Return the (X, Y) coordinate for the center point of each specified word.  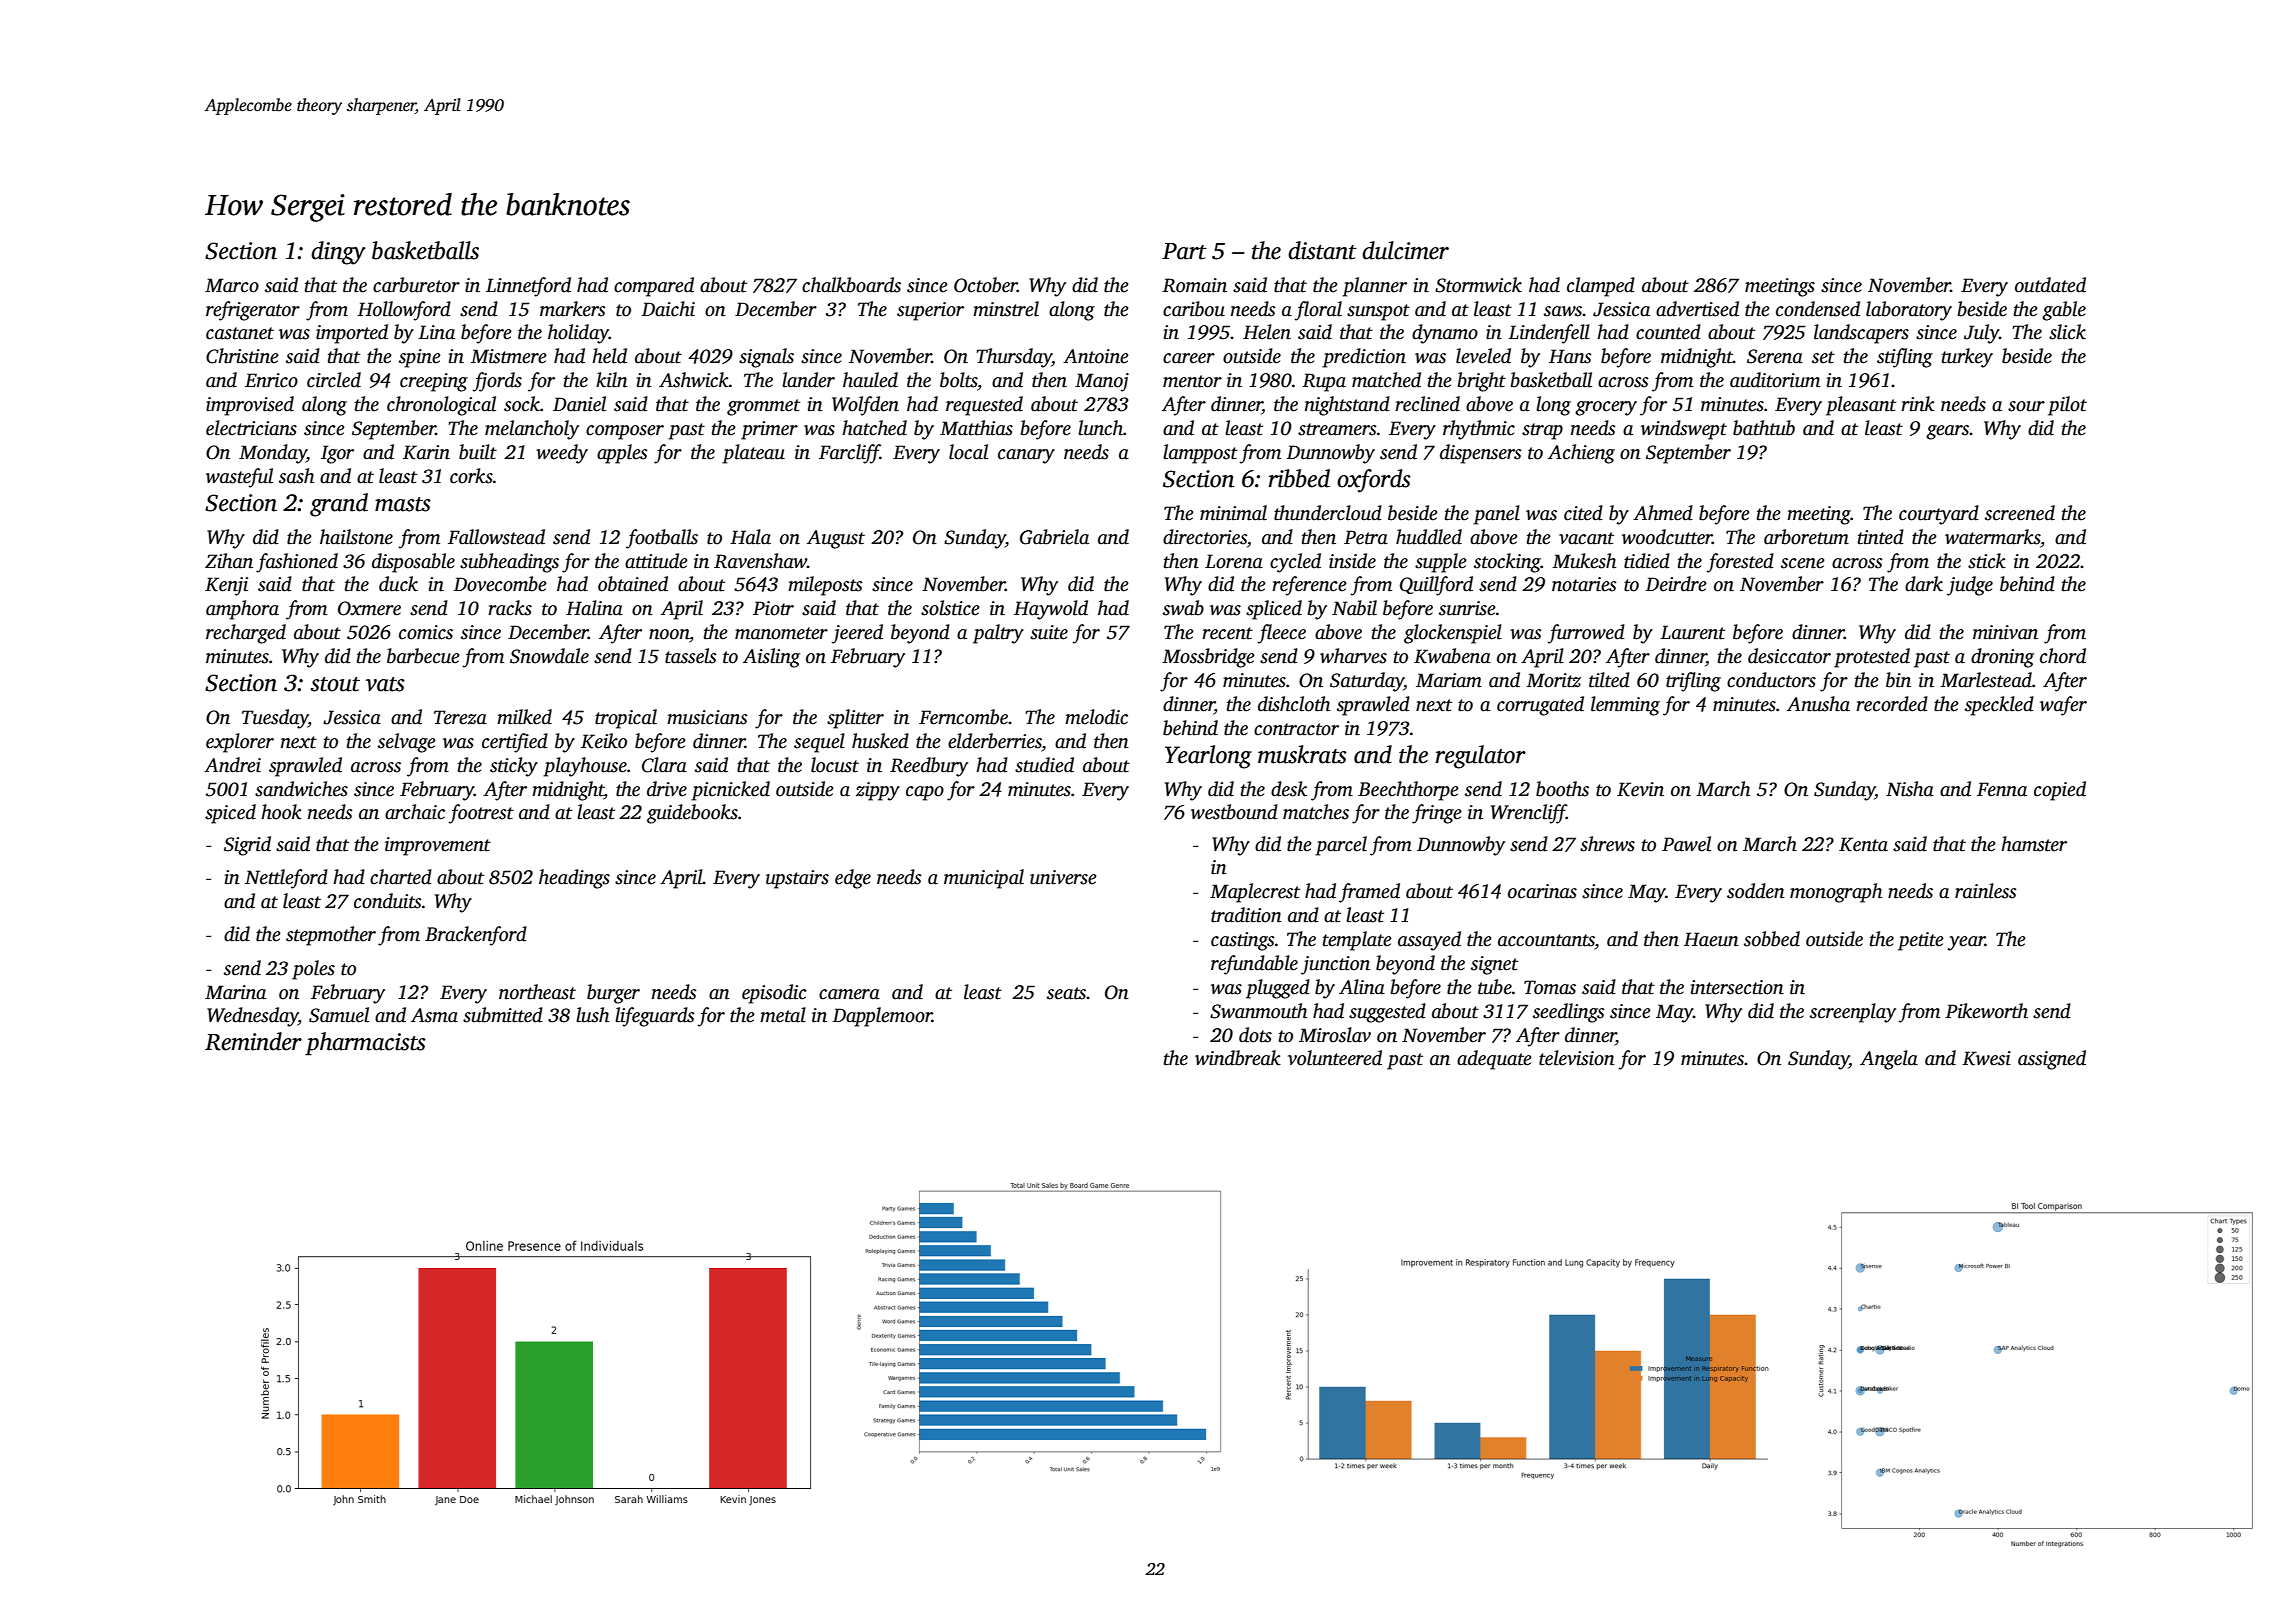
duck (398, 584)
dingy (338, 253)
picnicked (730, 791)
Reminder (253, 1041)
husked (880, 741)
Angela (1889, 1060)
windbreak (1238, 1058)
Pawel (1686, 844)
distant (1322, 250)
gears (1948, 432)
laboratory (1909, 311)
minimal (1233, 513)
